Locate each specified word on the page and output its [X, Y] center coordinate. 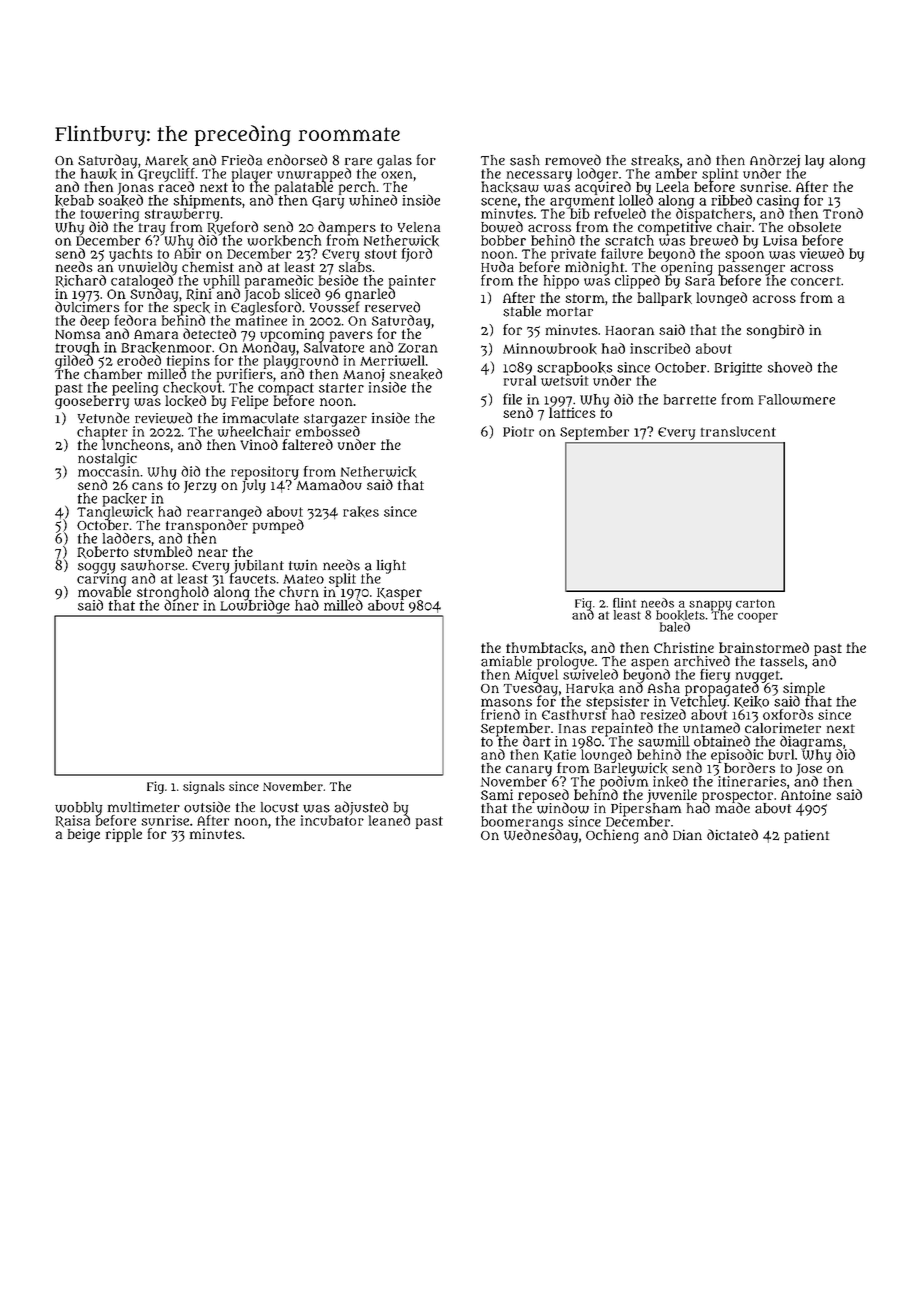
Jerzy [200, 487]
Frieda [242, 160]
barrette [690, 399]
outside [207, 807]
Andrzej [775, 161]
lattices [572, 412]
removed [573, 160]
